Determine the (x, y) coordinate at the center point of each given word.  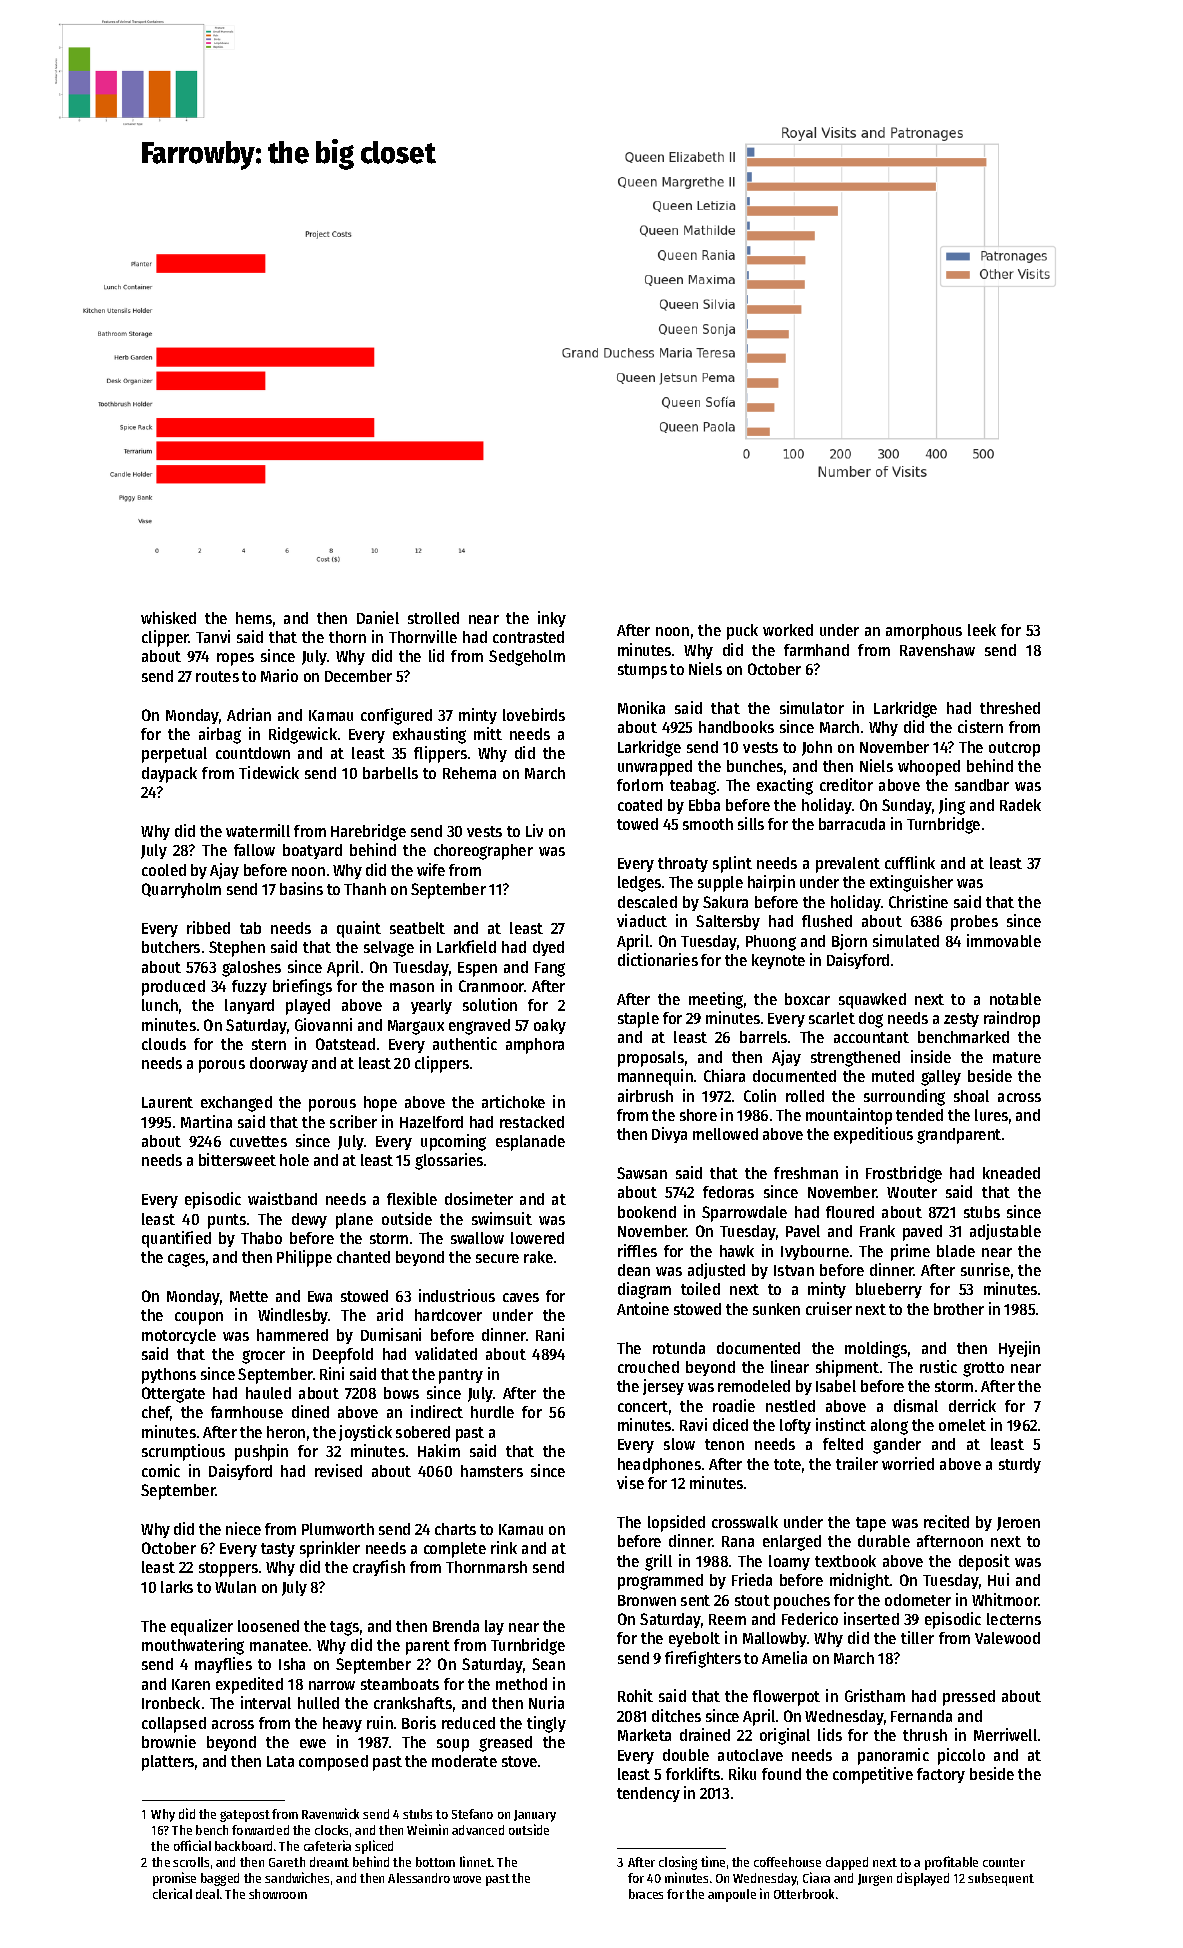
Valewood (1007, 1638)
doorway (279, 1064)
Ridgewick (303, 735)
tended (919, 1115)
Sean (548, 1664)
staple (638, 1020)
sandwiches (297, 1877)
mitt (488, 733)
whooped (929, 768)
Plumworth (338, 1529)
